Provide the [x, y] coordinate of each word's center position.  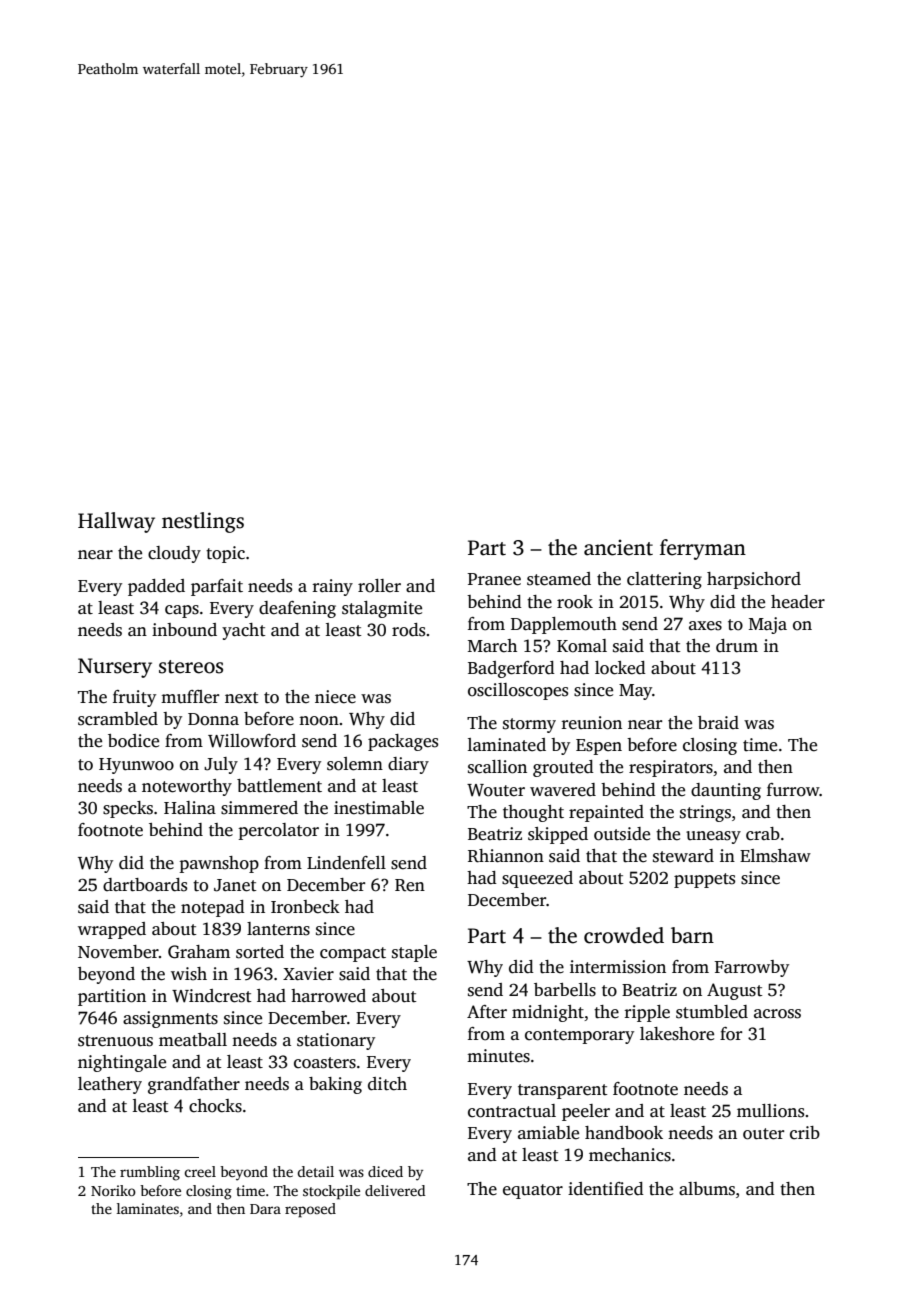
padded [156, 587]
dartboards [145, 885]
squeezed [537, 879]
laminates [148, 1208]
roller [379, 586]
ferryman [703, 549]
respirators [671, 768]
